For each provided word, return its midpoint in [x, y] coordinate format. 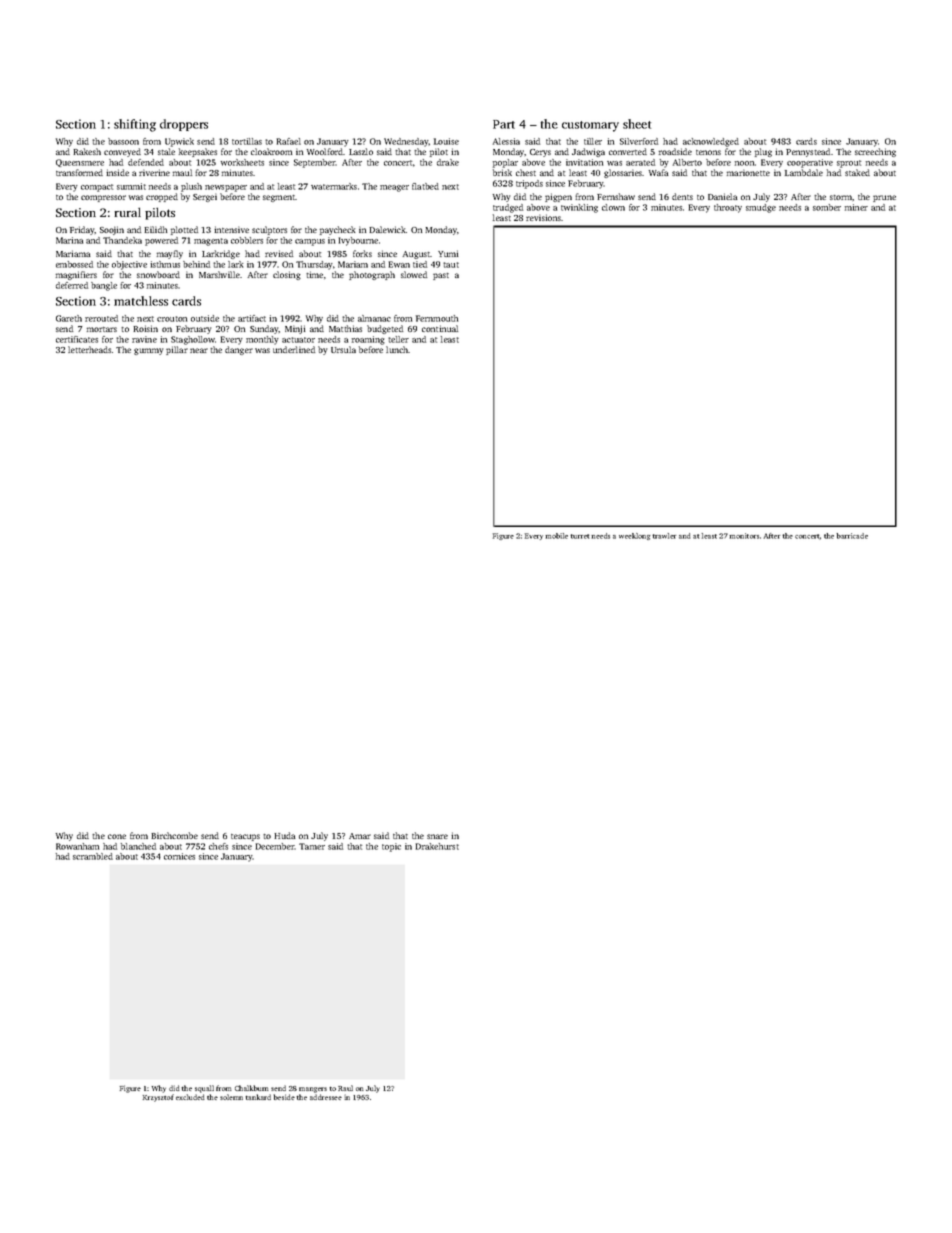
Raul [345, 1088]
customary [590, 126]
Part [504, 124]
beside [284, 1097]
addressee [326, 1097]
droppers [184, 125]
